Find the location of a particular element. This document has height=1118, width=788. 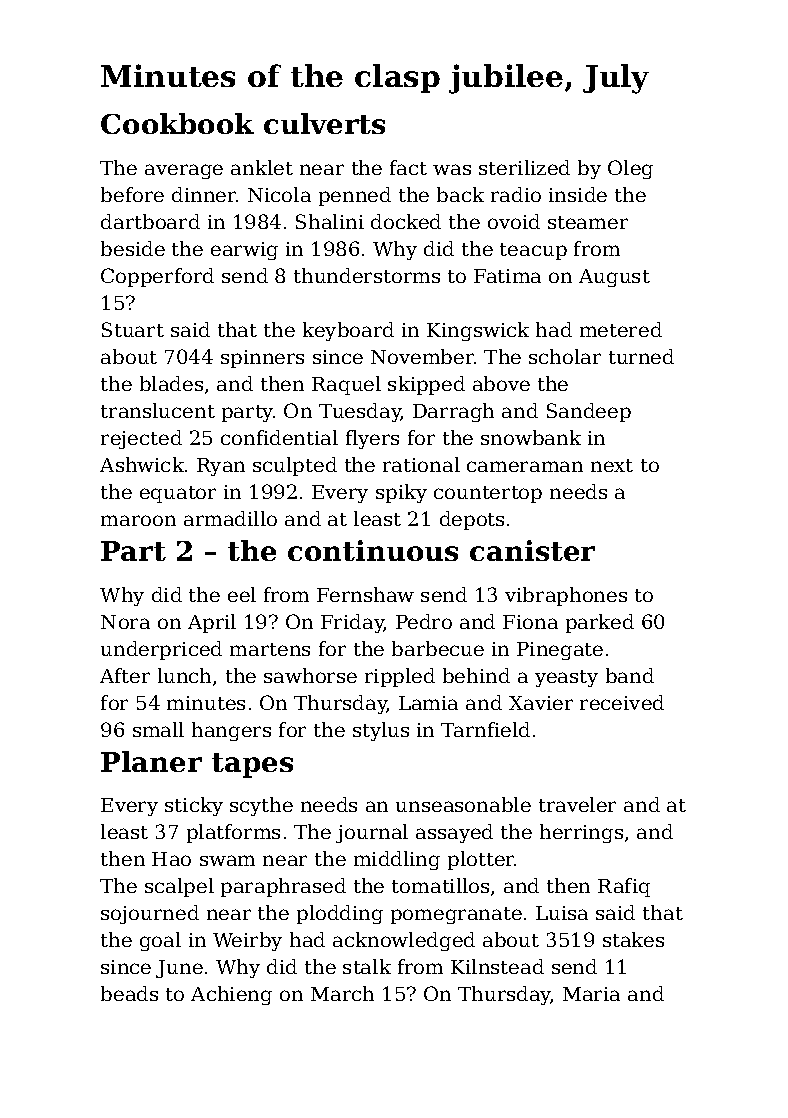

docked is located at coordinates (406, 221).
